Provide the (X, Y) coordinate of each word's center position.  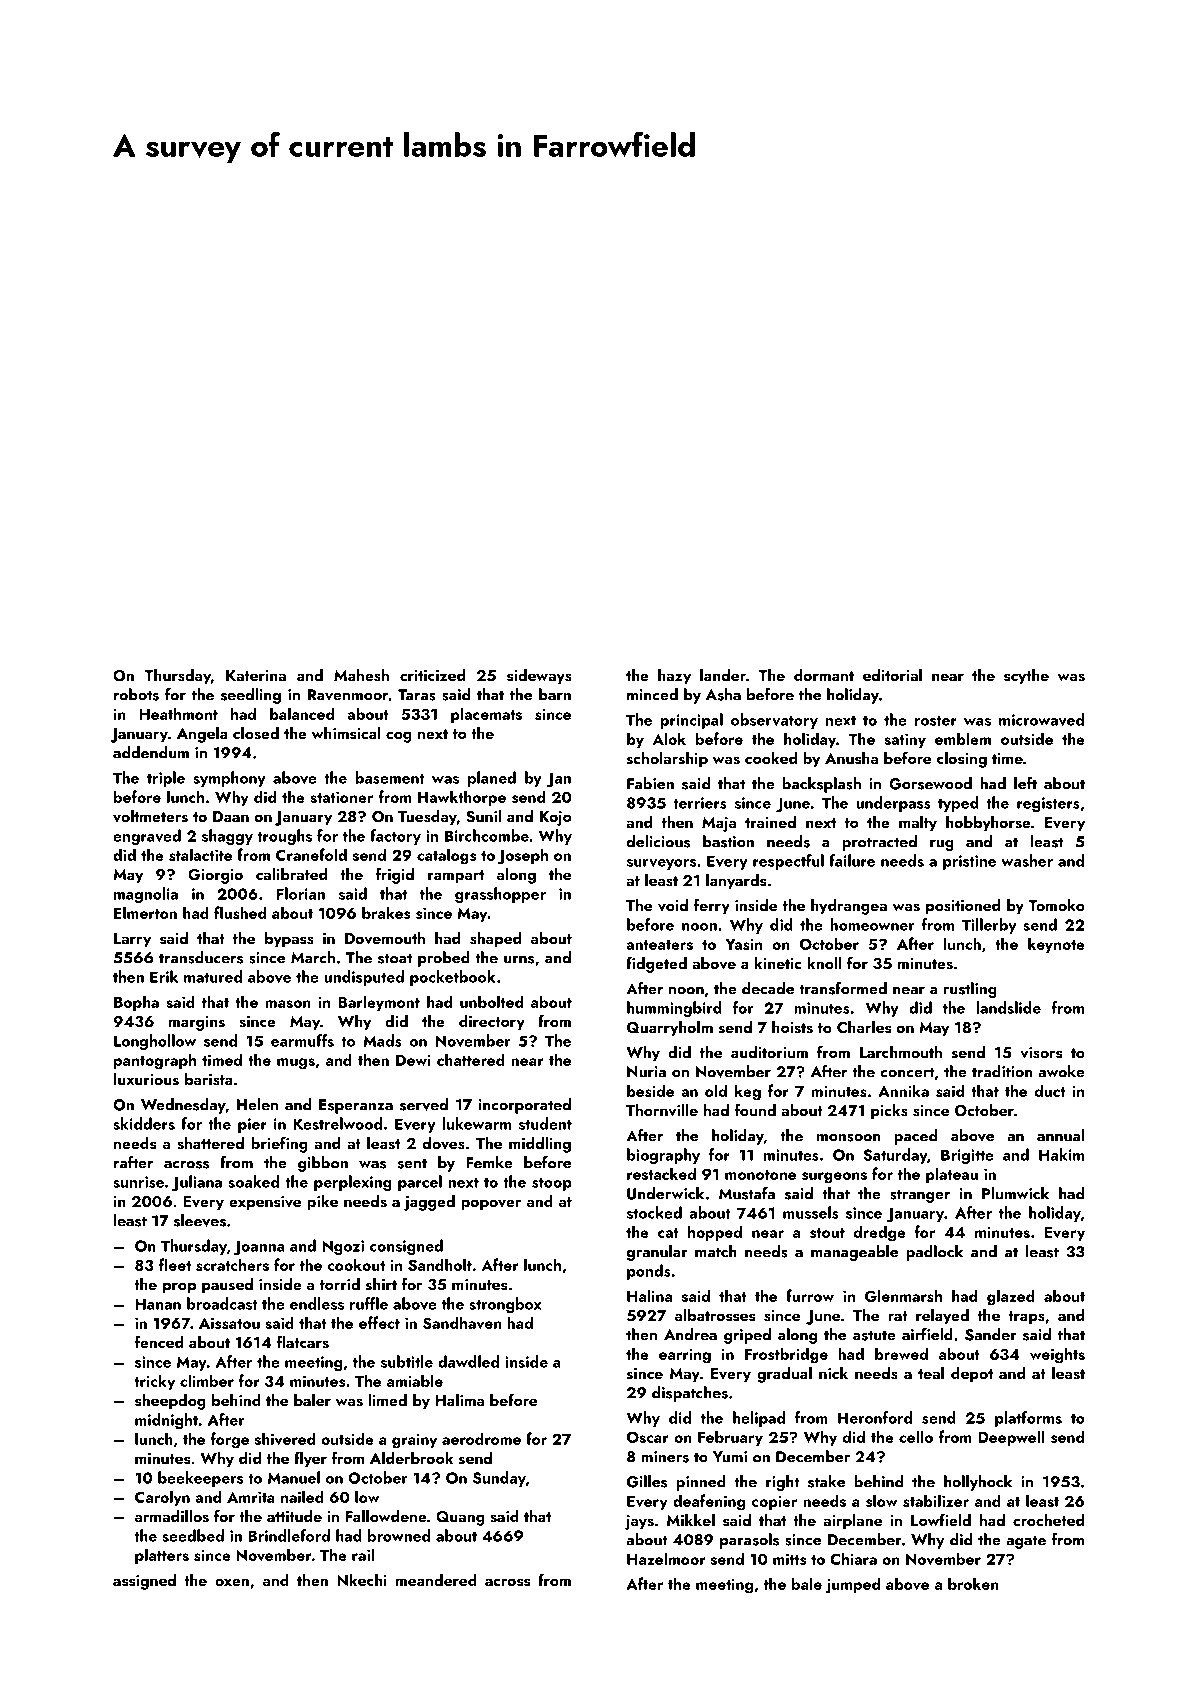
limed (387, 1400)
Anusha (851, 758)
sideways (539, 677)
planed (492, 779)
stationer (341, 797)
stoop (552, 1184)
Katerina (256, 675)
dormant (824, 675)
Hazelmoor (666, 1558)
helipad (759, 1419)
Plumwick (1015, 1193)
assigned (144, 1582)
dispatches (690, 1394)
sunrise (138, 1182)
